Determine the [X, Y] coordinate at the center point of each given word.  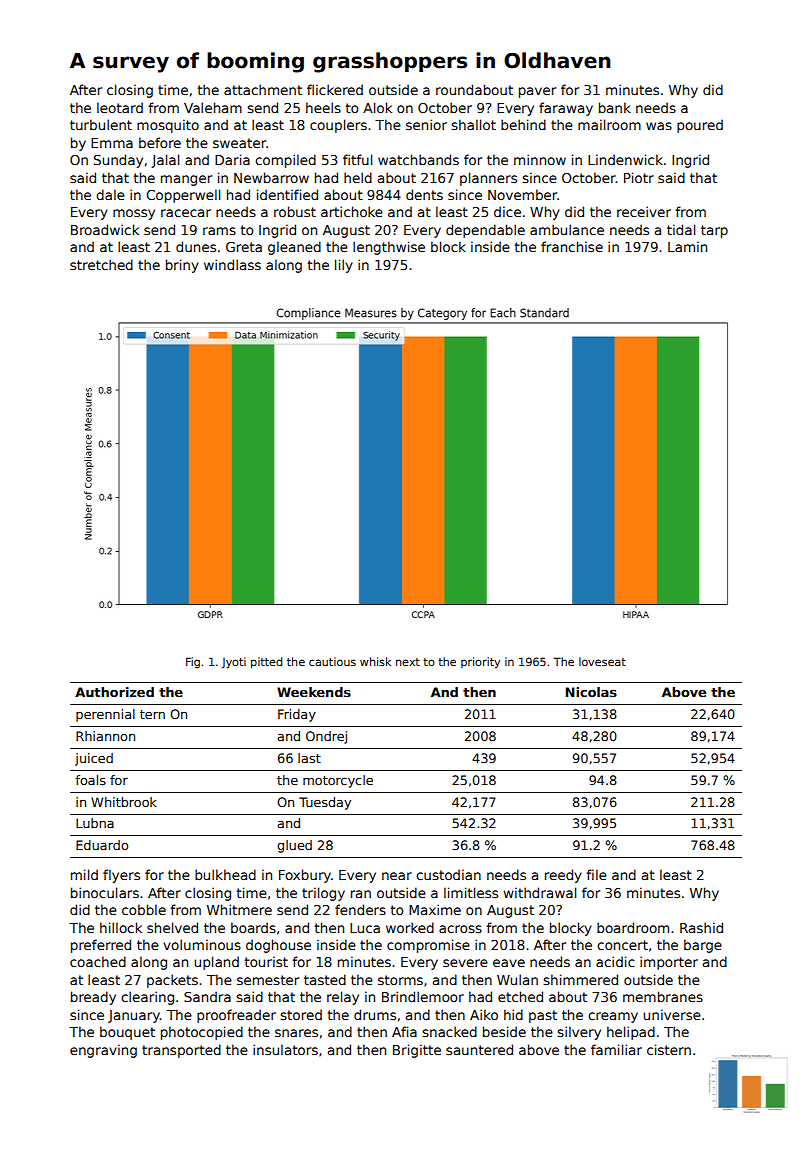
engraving [103, 1051]
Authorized [114, 692]
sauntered [479, 1049]
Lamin [687, 246]
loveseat [602, 661]
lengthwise [389, 248]
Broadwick [105, 229]
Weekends [314, 692]
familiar [616, 1049]
